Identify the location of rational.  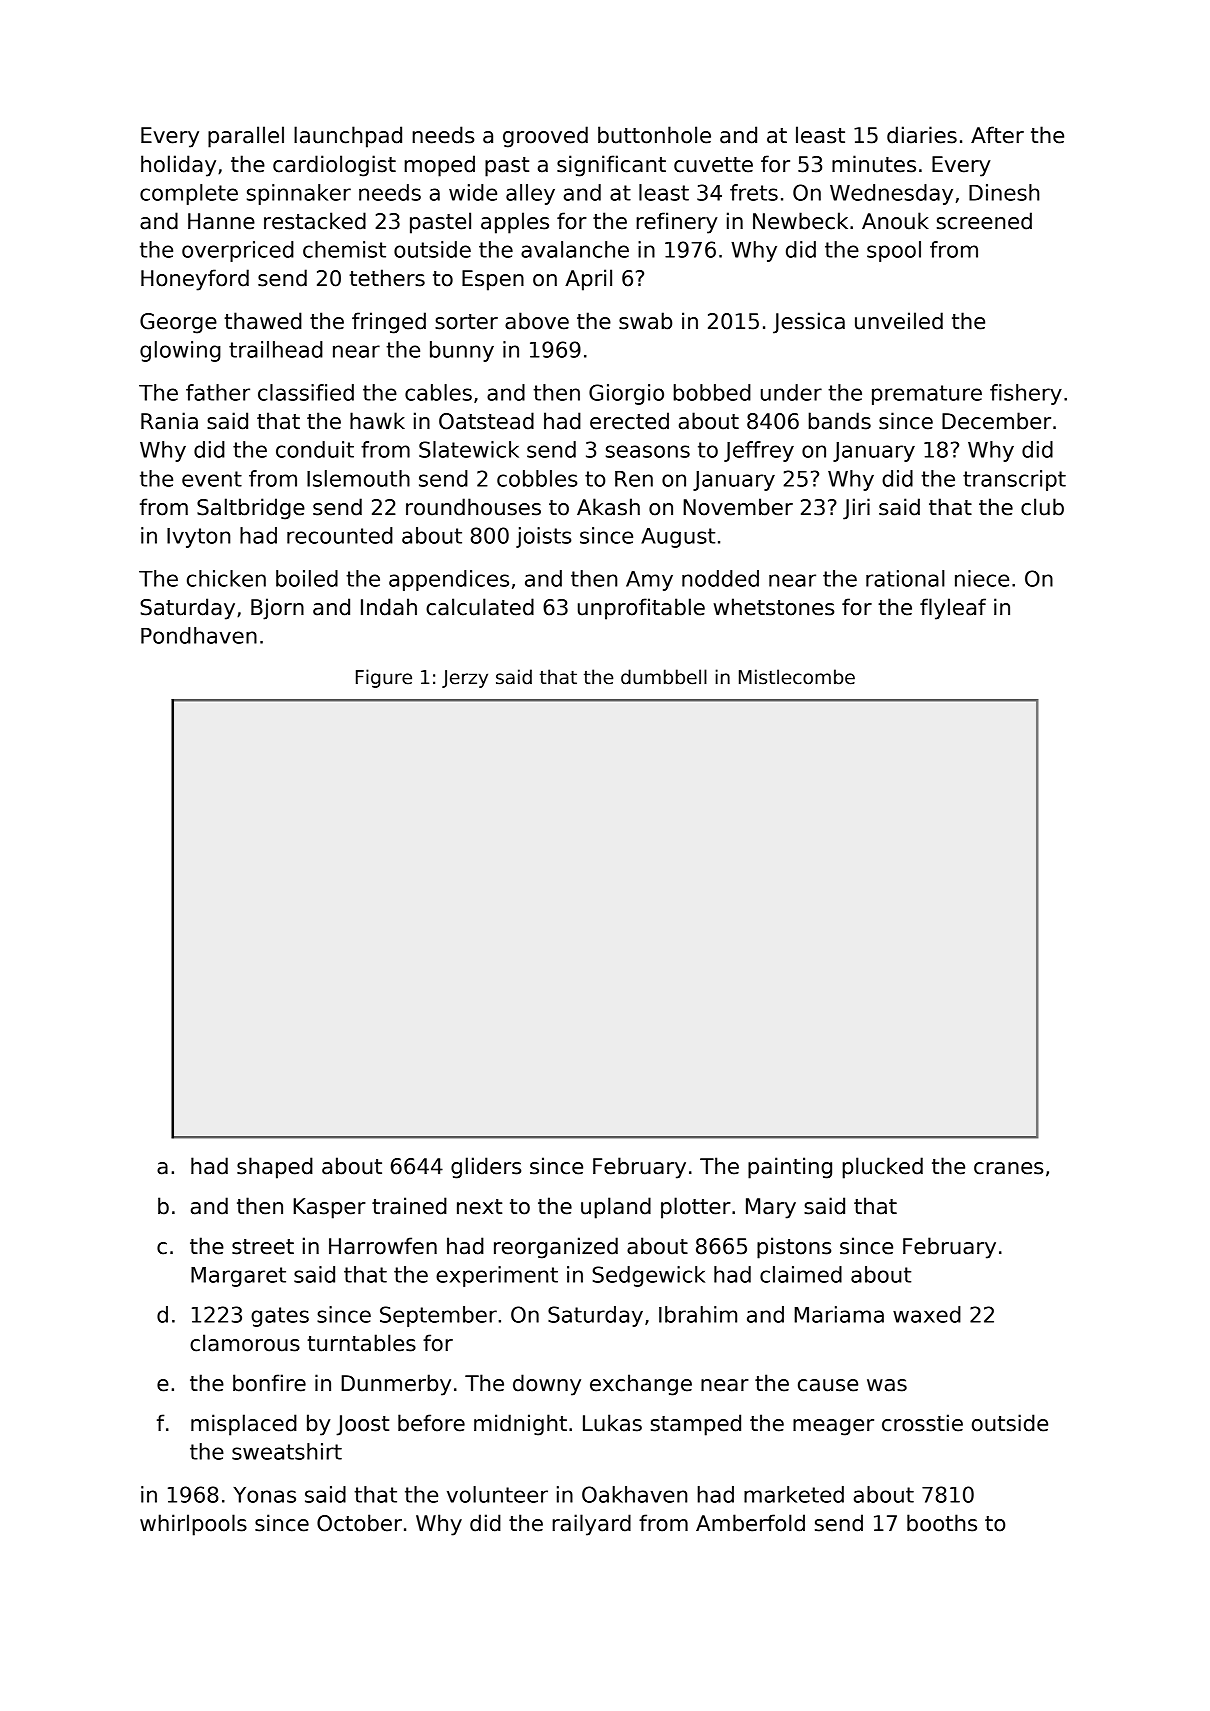
(905, 578).
